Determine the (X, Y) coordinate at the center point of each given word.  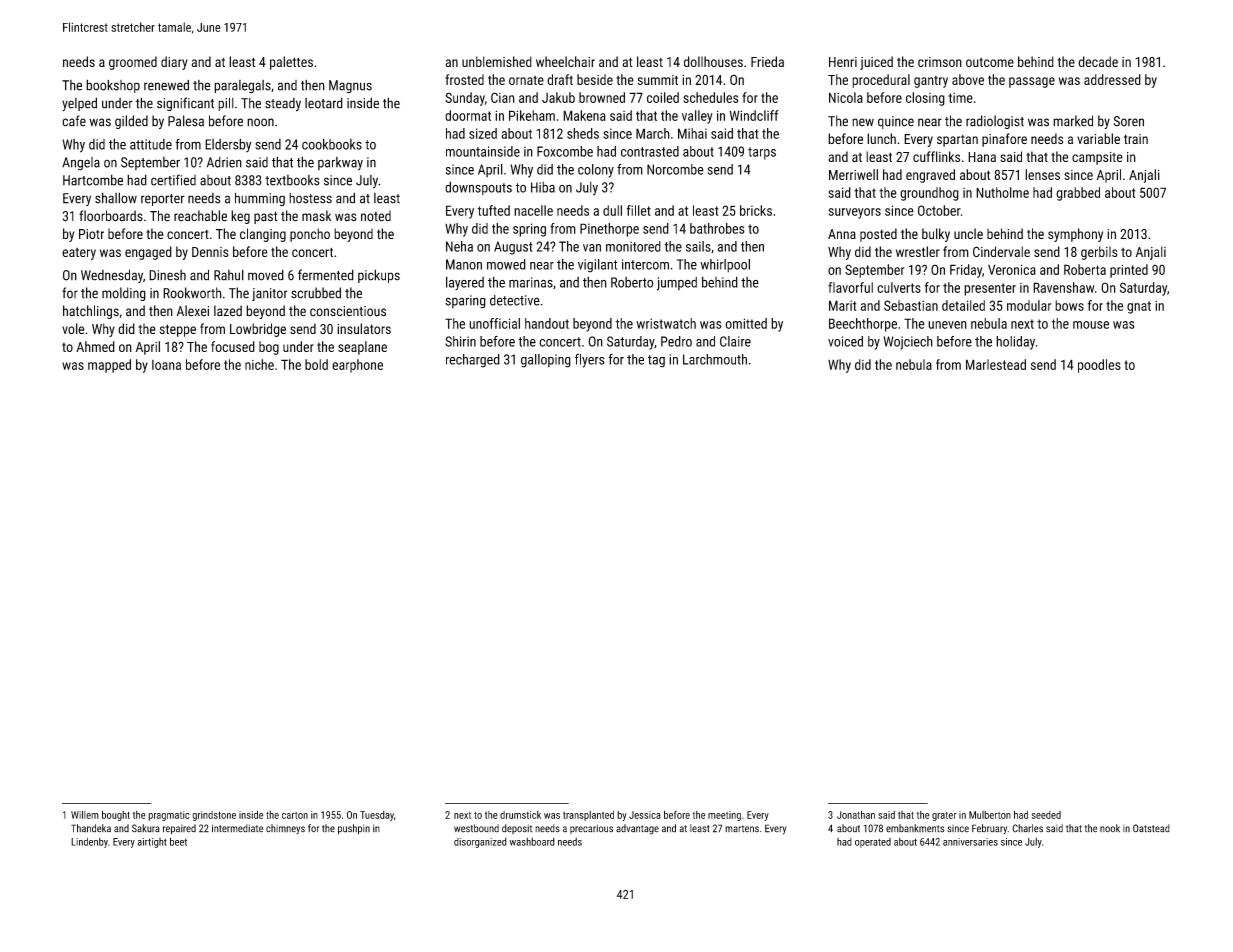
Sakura (146, 828)
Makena (584, 115)
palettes (291, 63)
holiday (1015, 343)
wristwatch (666, 323)
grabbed (1078, 194)
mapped (109, 366)
